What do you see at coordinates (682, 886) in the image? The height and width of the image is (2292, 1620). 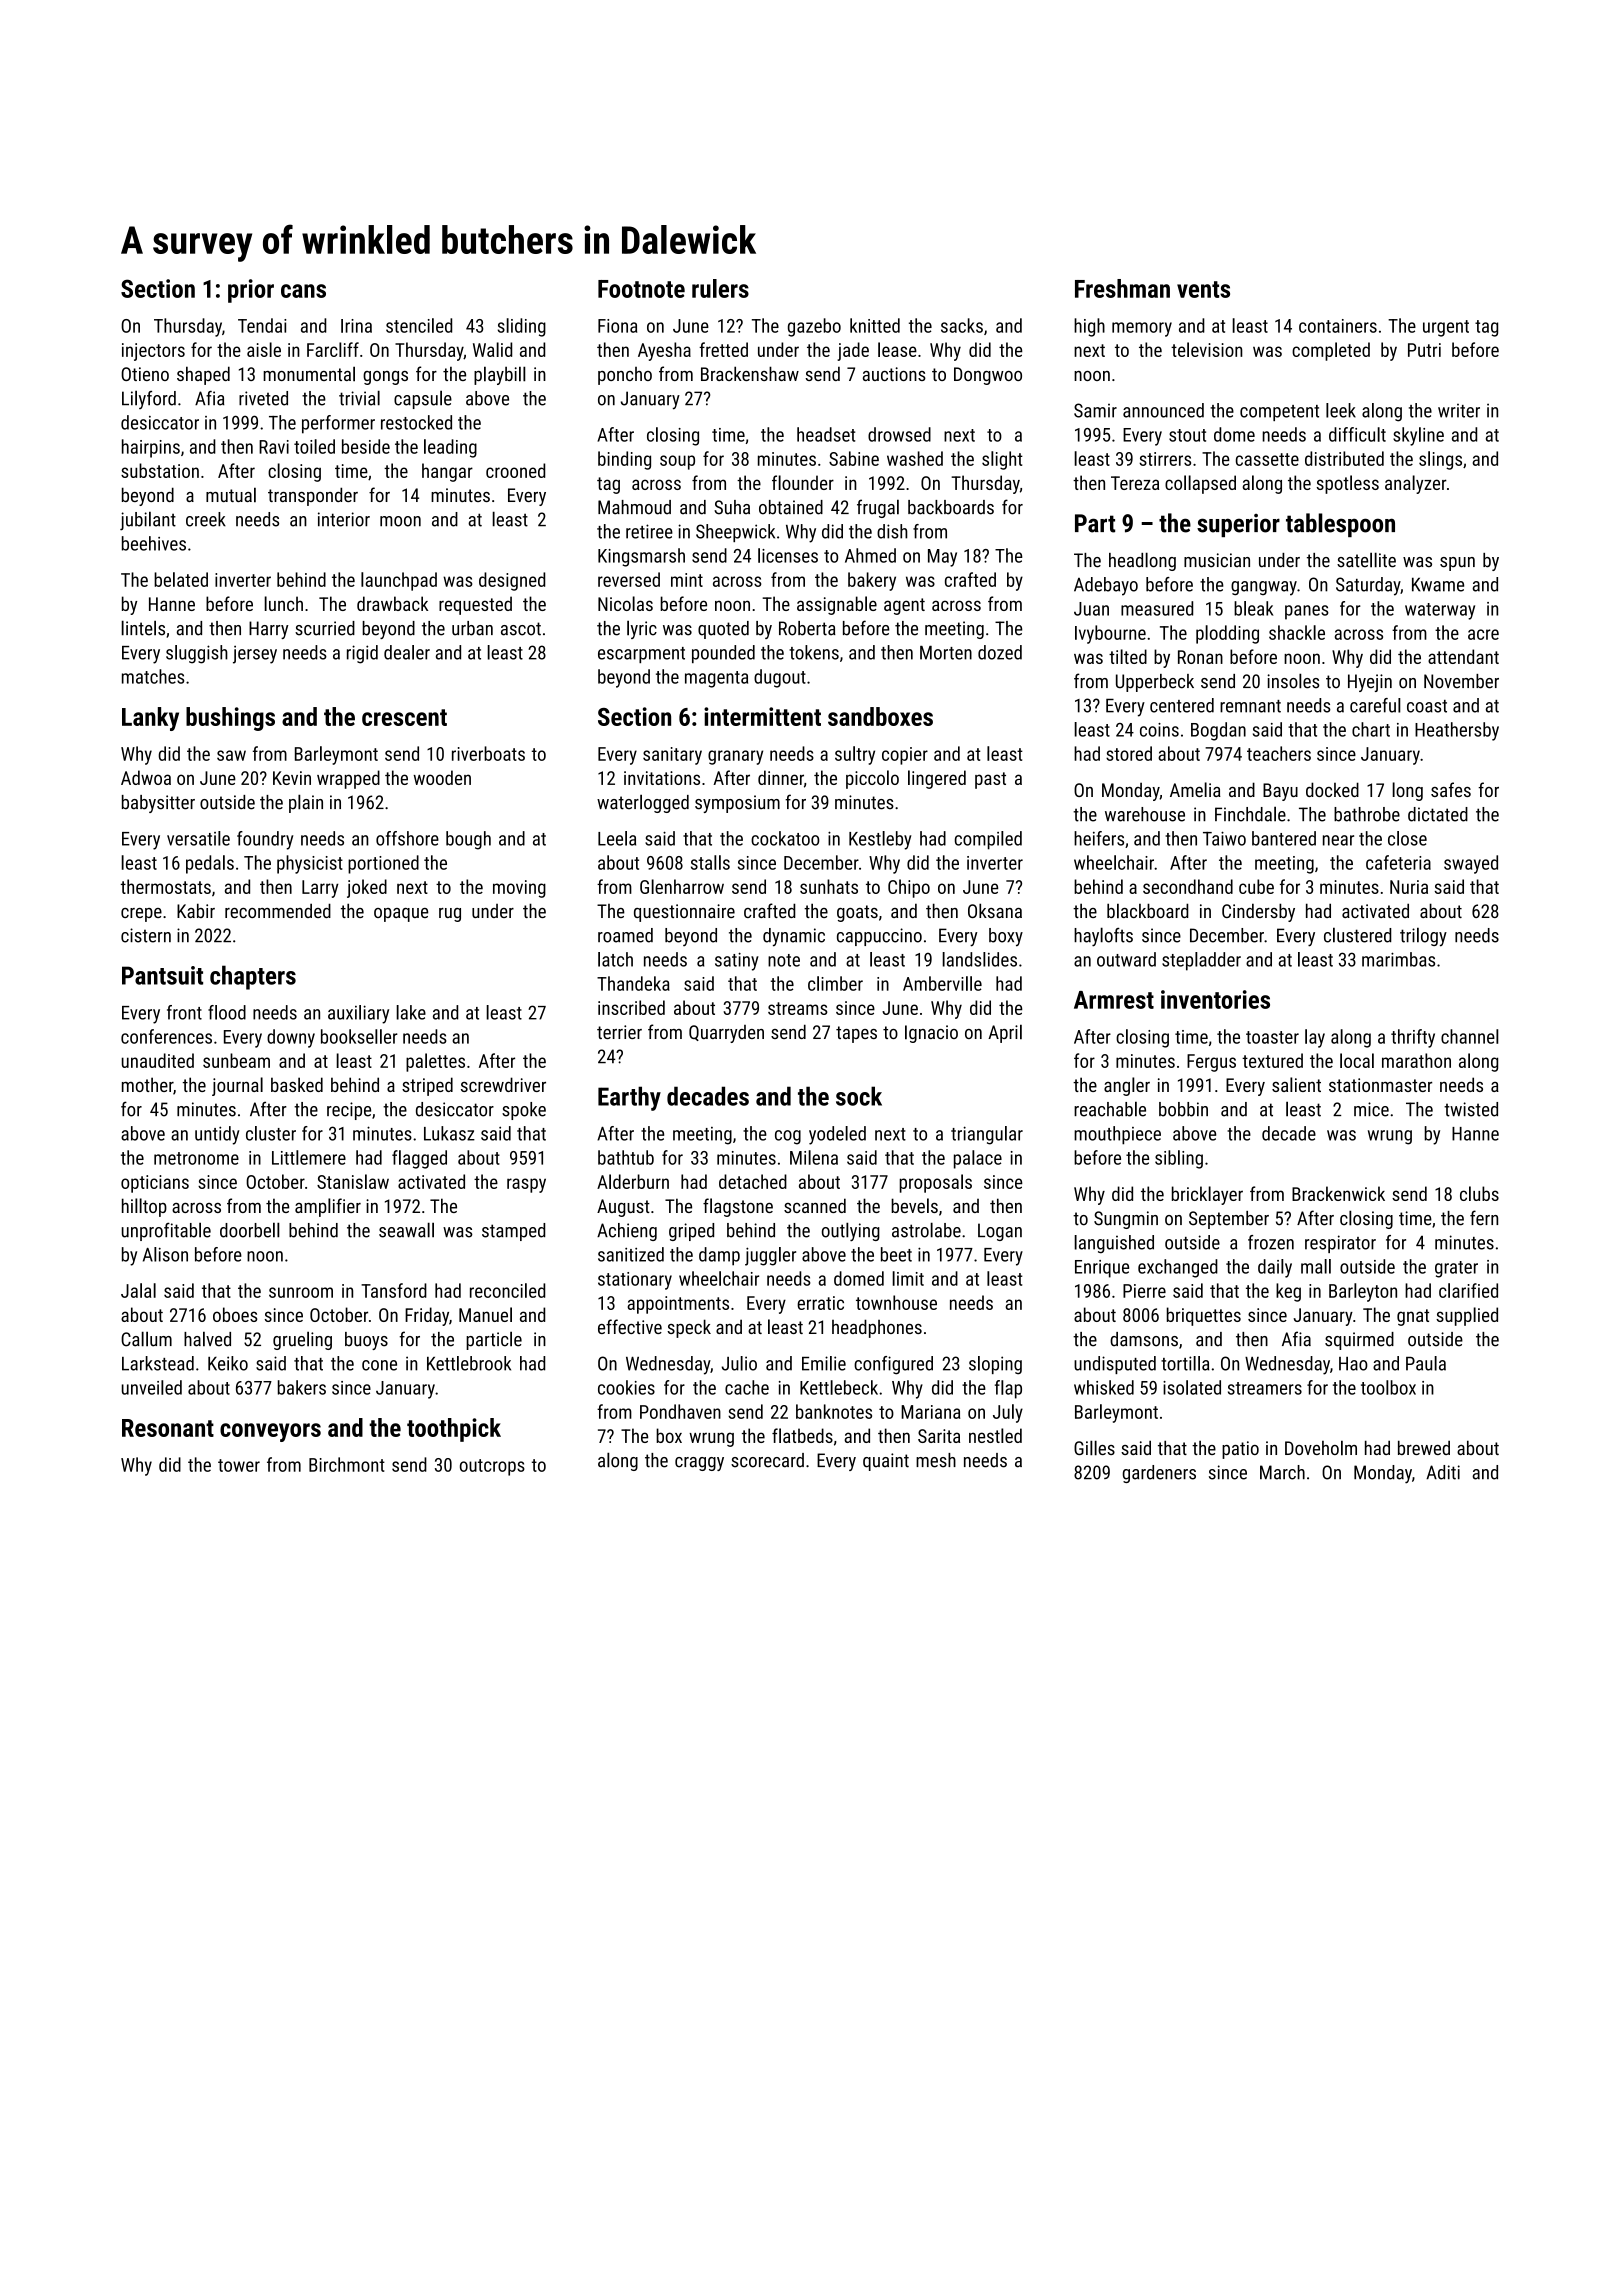 I see `Glenharrow` at bounding box center [682, 886].
